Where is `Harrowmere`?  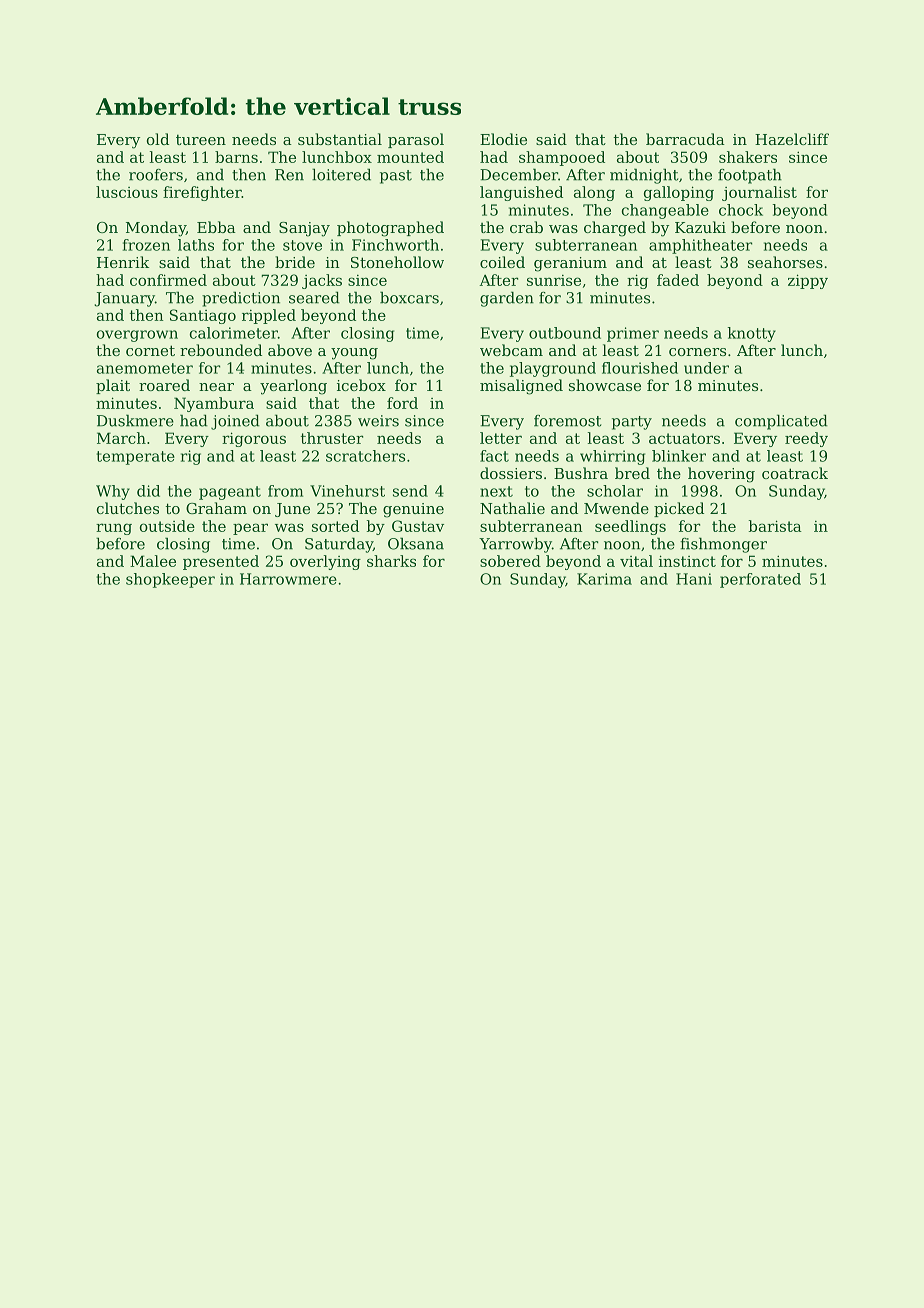 Harrowmere is located at coordinates (288, 579).
